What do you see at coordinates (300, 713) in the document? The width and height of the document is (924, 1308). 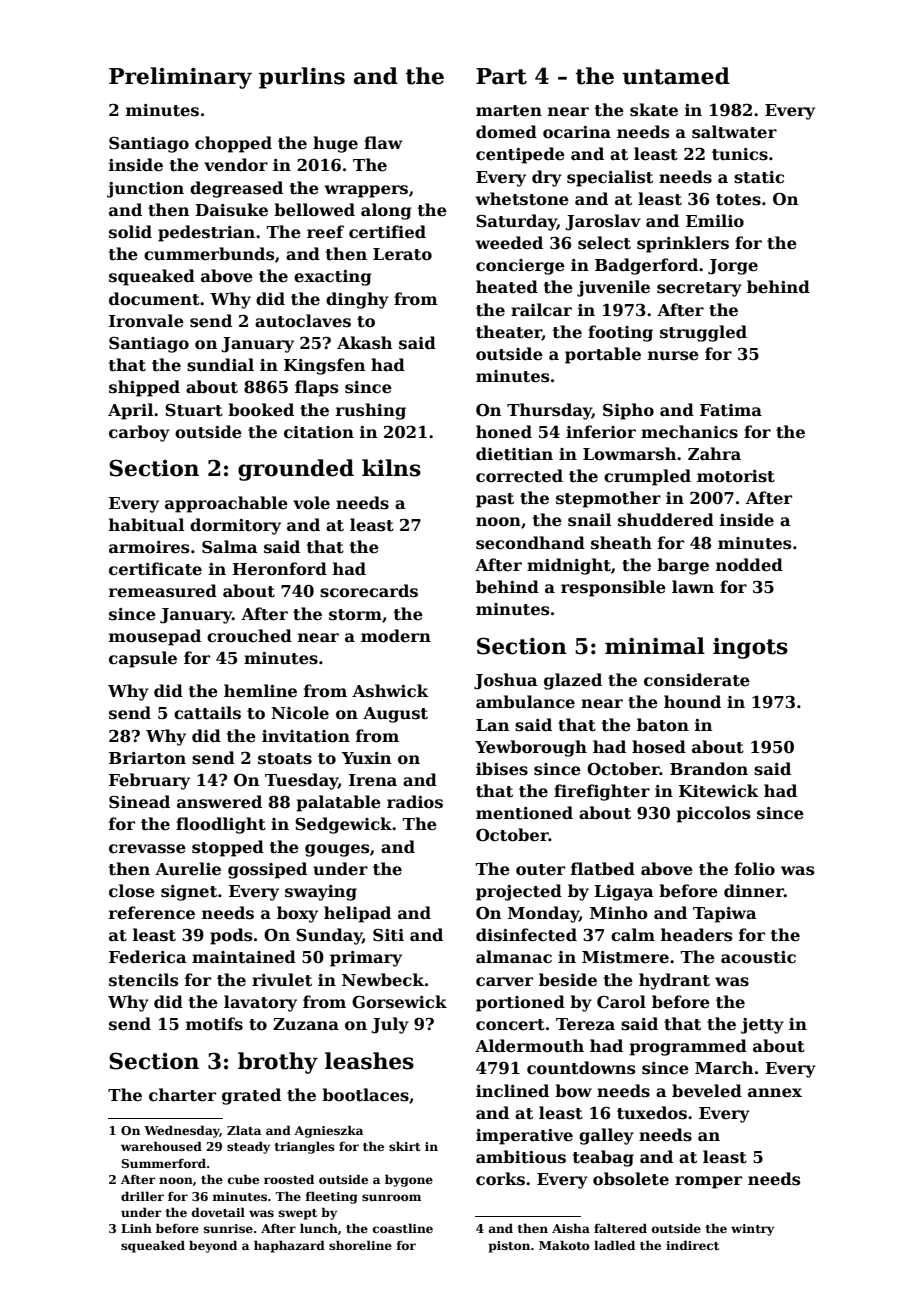 I see `Nicole` at bounding box center [300, 713].
